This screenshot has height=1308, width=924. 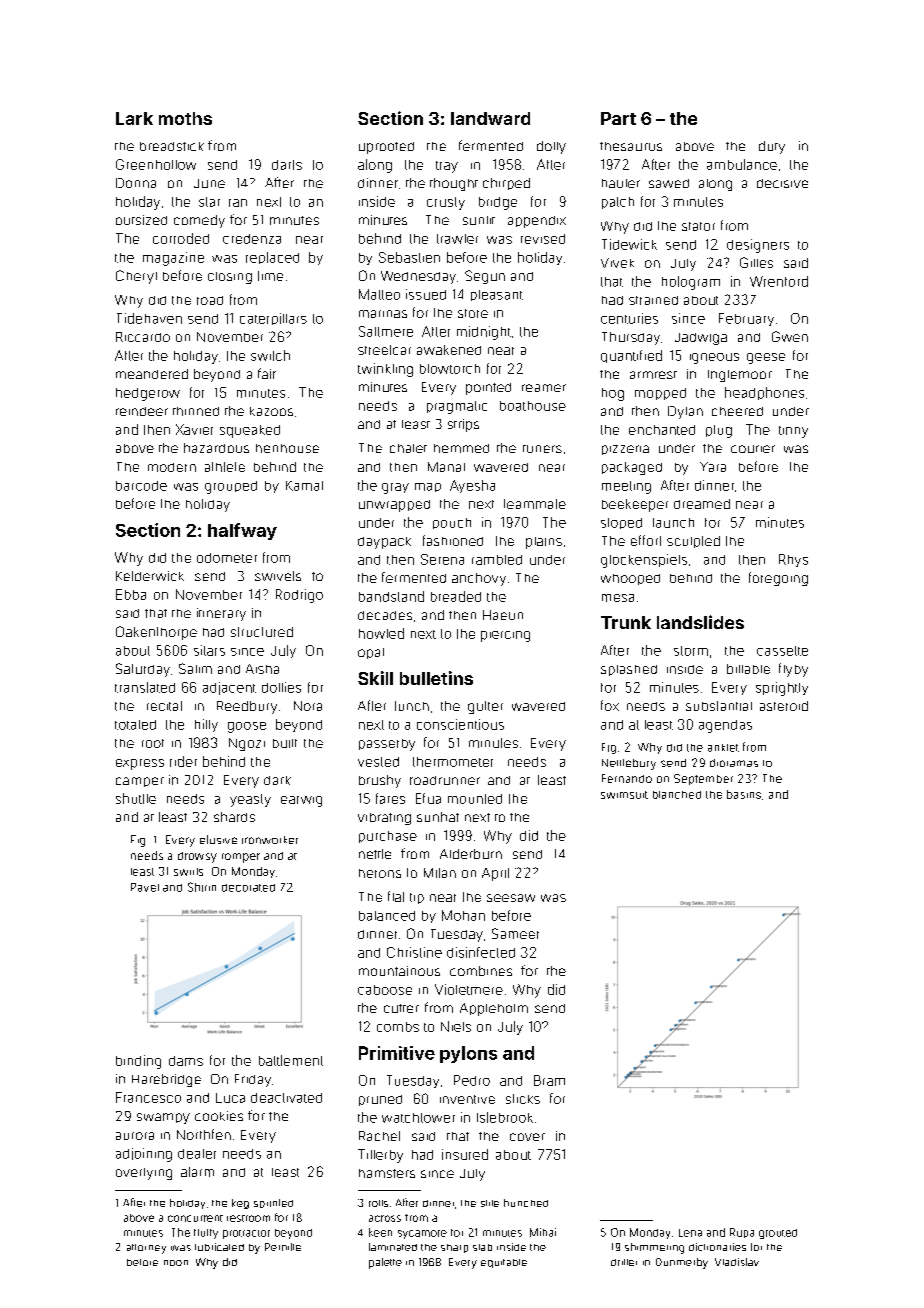 I want to click on Wrenford, so click(x=779, y=281).
